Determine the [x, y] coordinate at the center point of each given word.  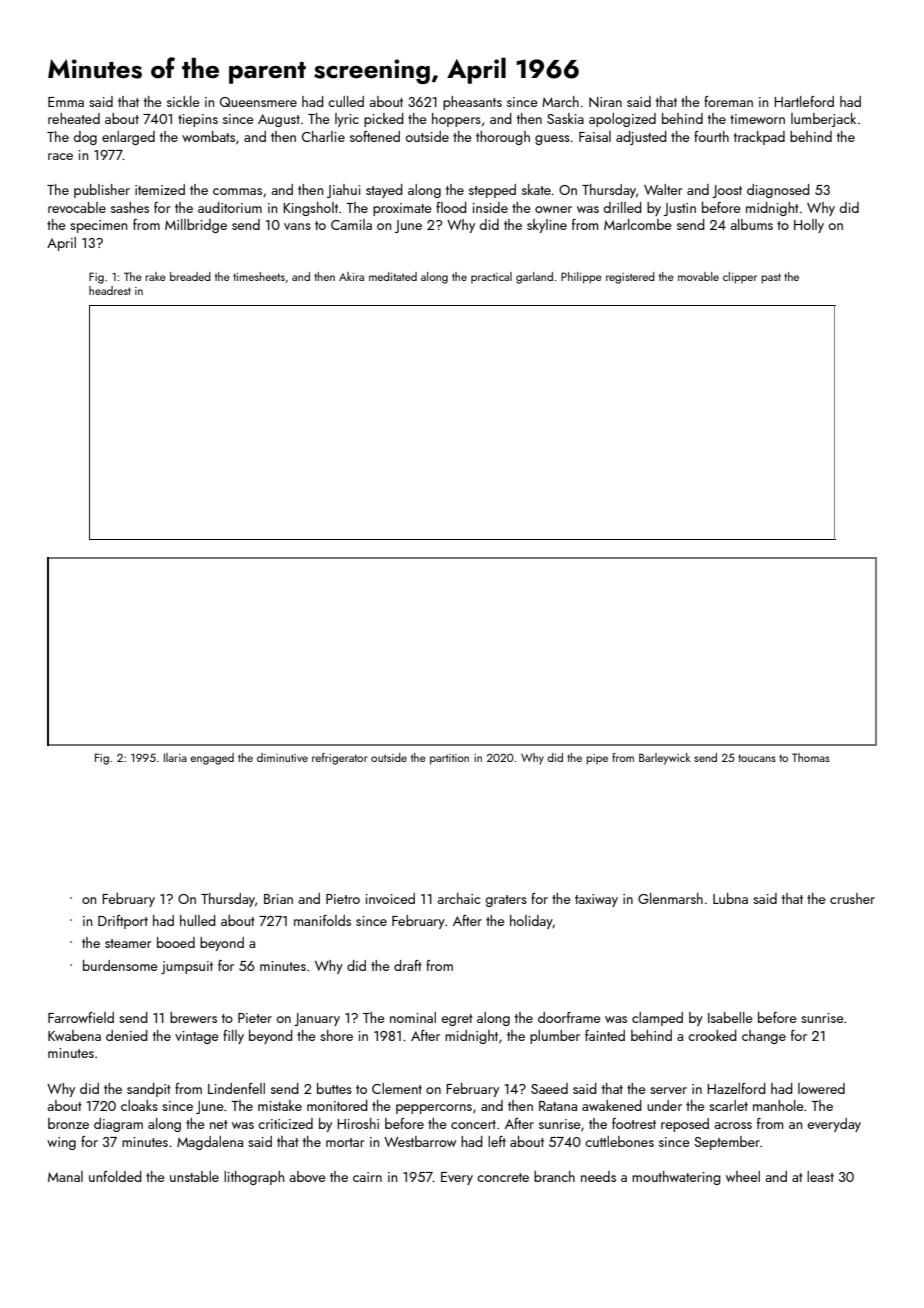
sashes [130, 207]
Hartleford [804, 101]
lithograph [254, 1178]
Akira [351, 276]
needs [598, 1176]
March [560, 101]
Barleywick [664, 759]
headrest [110, 290]
